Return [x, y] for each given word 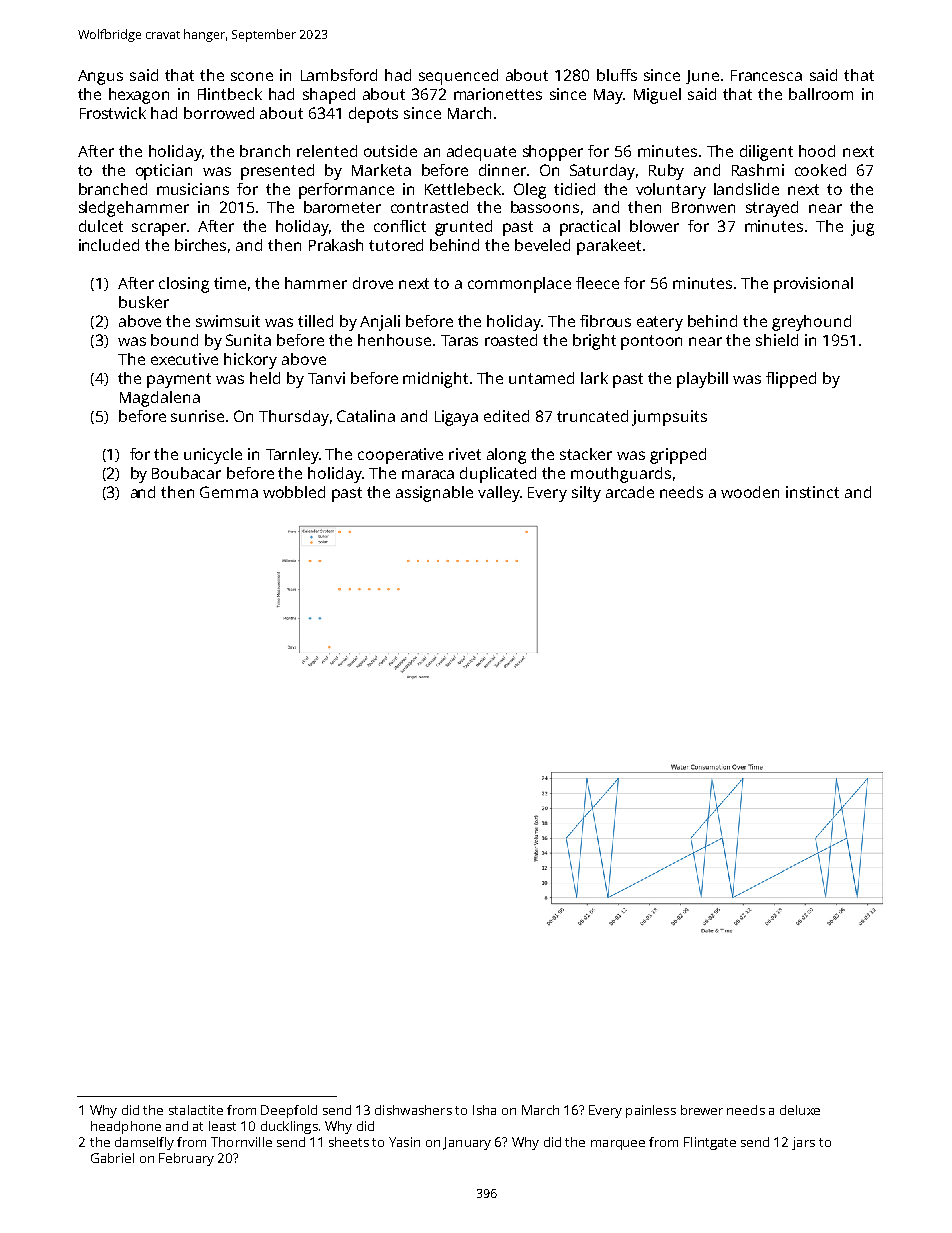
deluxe [800, 1110]
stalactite [196, 1110]
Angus [100, 77]
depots [373, 115]
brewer [702, 1110]
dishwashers [413, 1110]
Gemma [229, 492]
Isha [484, 1110]
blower [654, 226]
